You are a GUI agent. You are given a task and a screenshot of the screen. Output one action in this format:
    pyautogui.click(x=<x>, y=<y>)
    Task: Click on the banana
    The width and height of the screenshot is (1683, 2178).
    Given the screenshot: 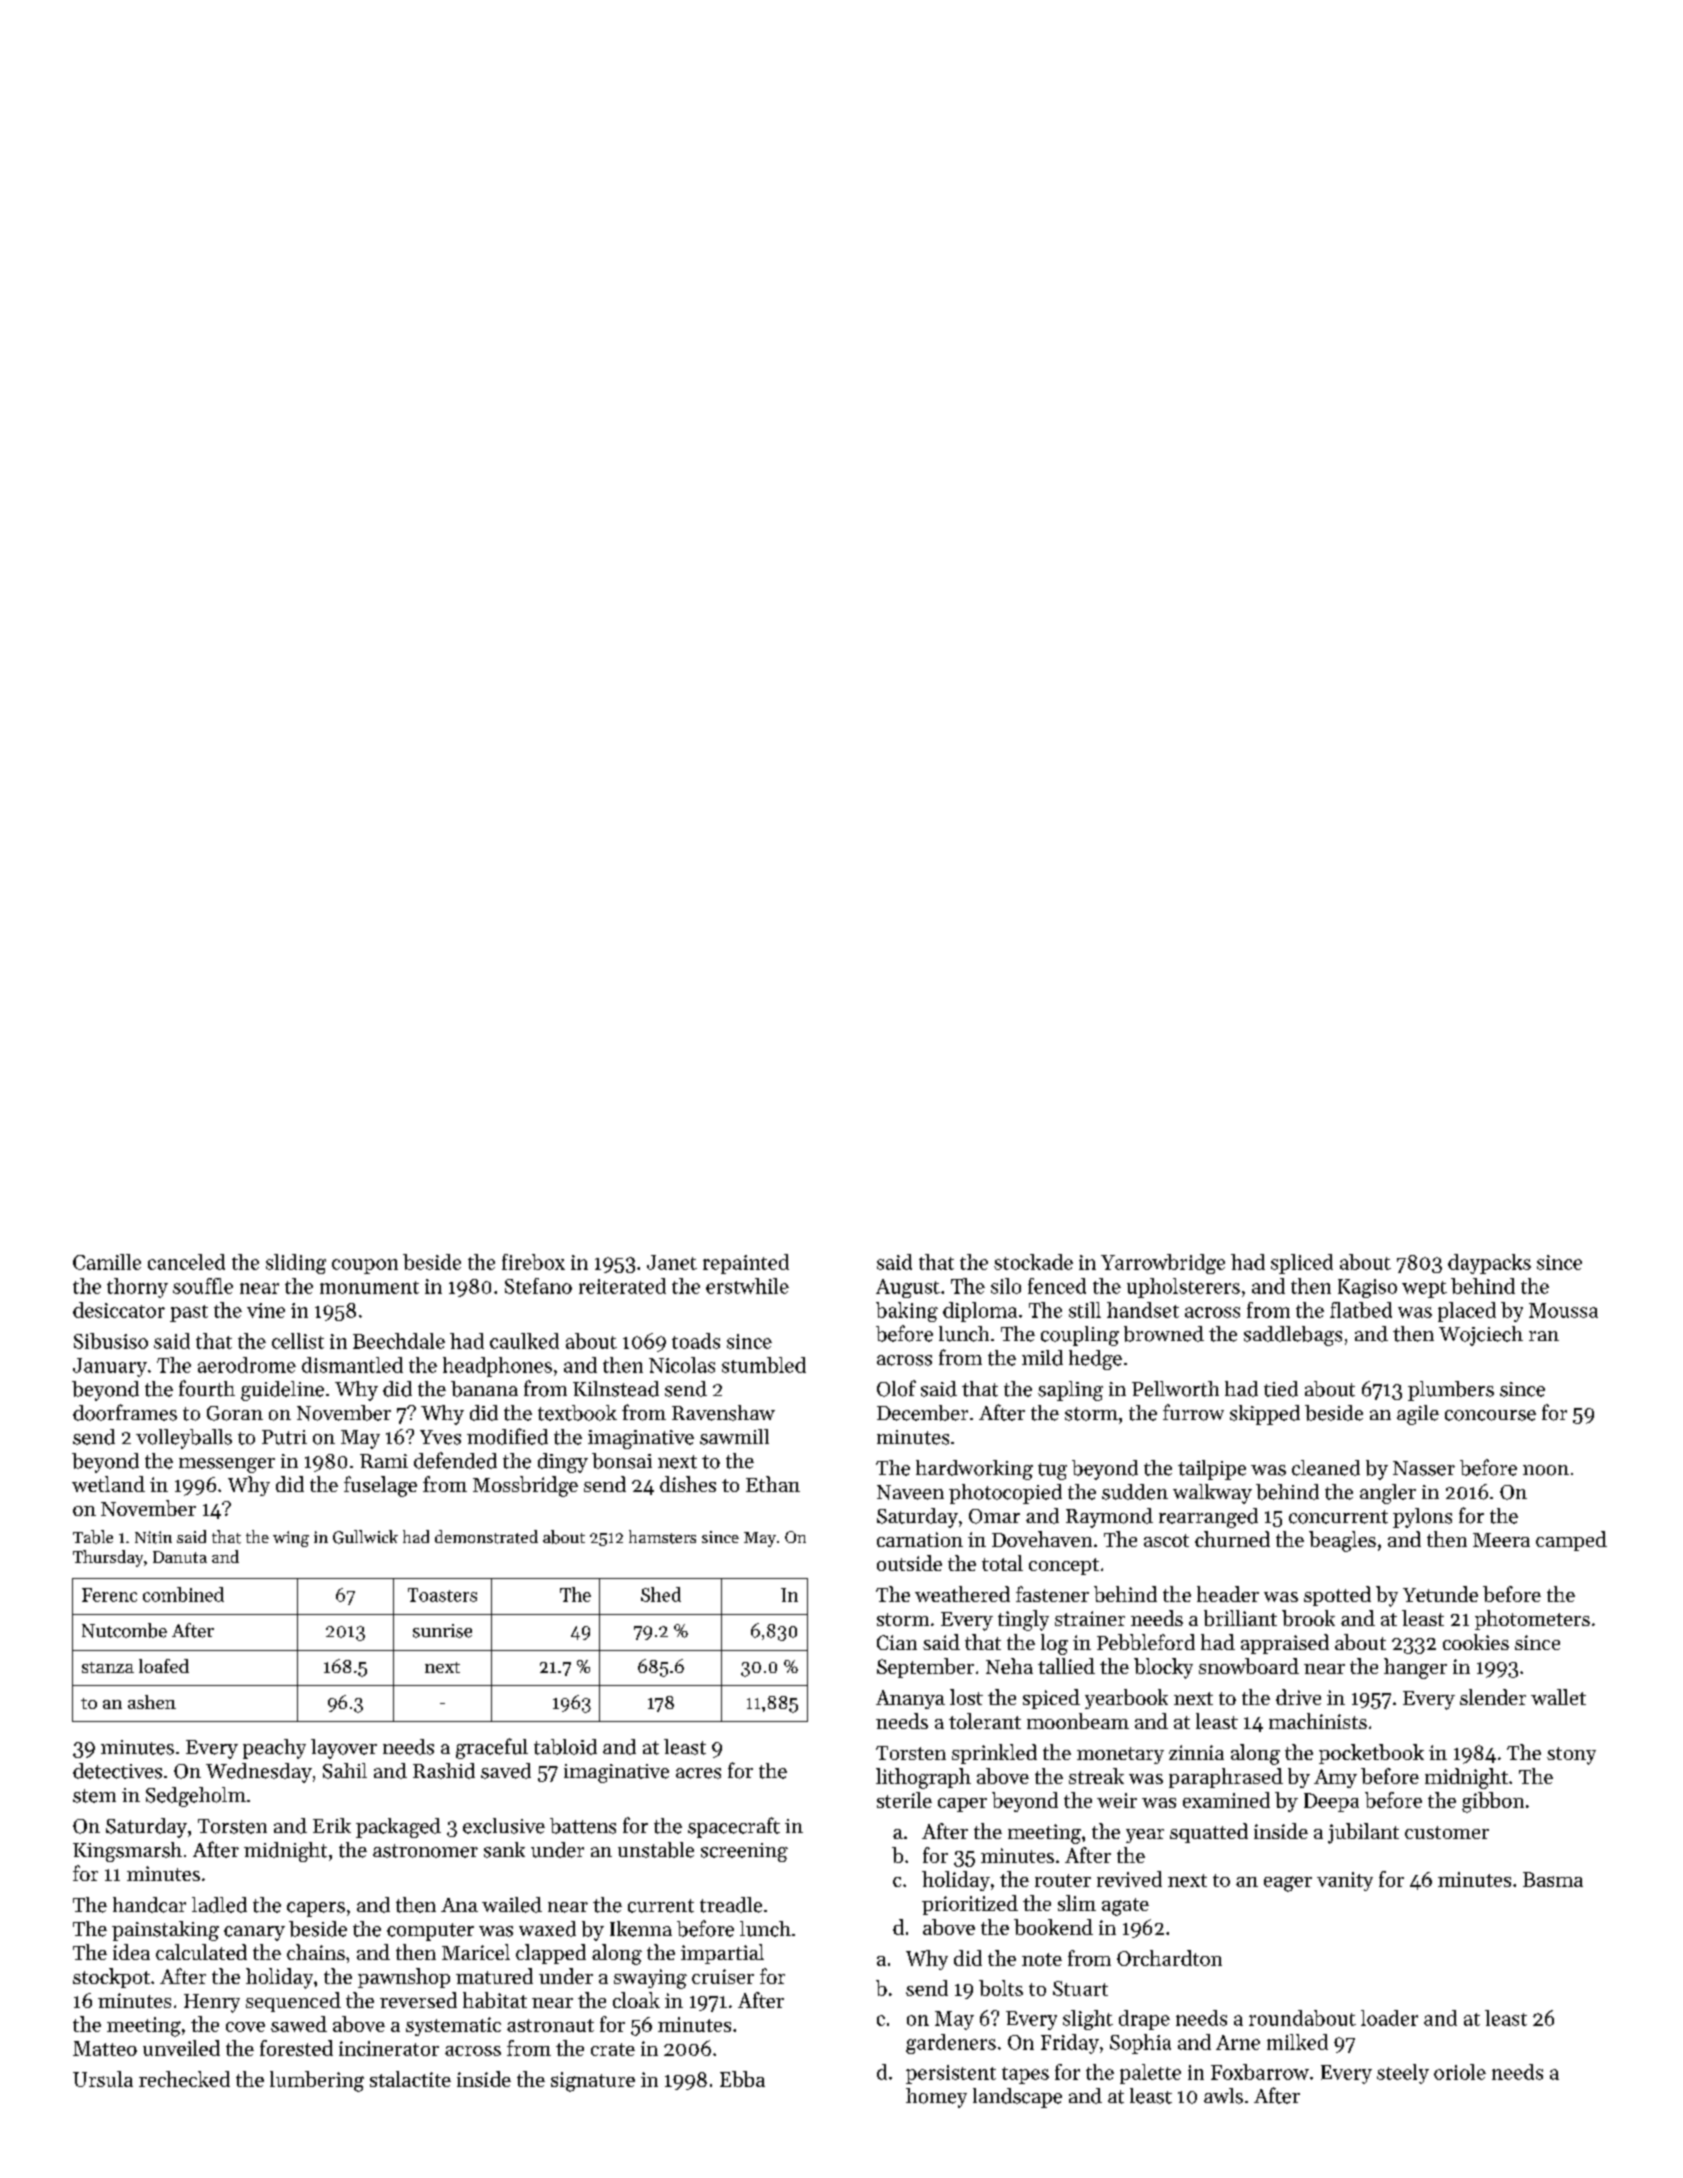 What is the action you would take?
    pyautogui.click(x=484, y=1389)
